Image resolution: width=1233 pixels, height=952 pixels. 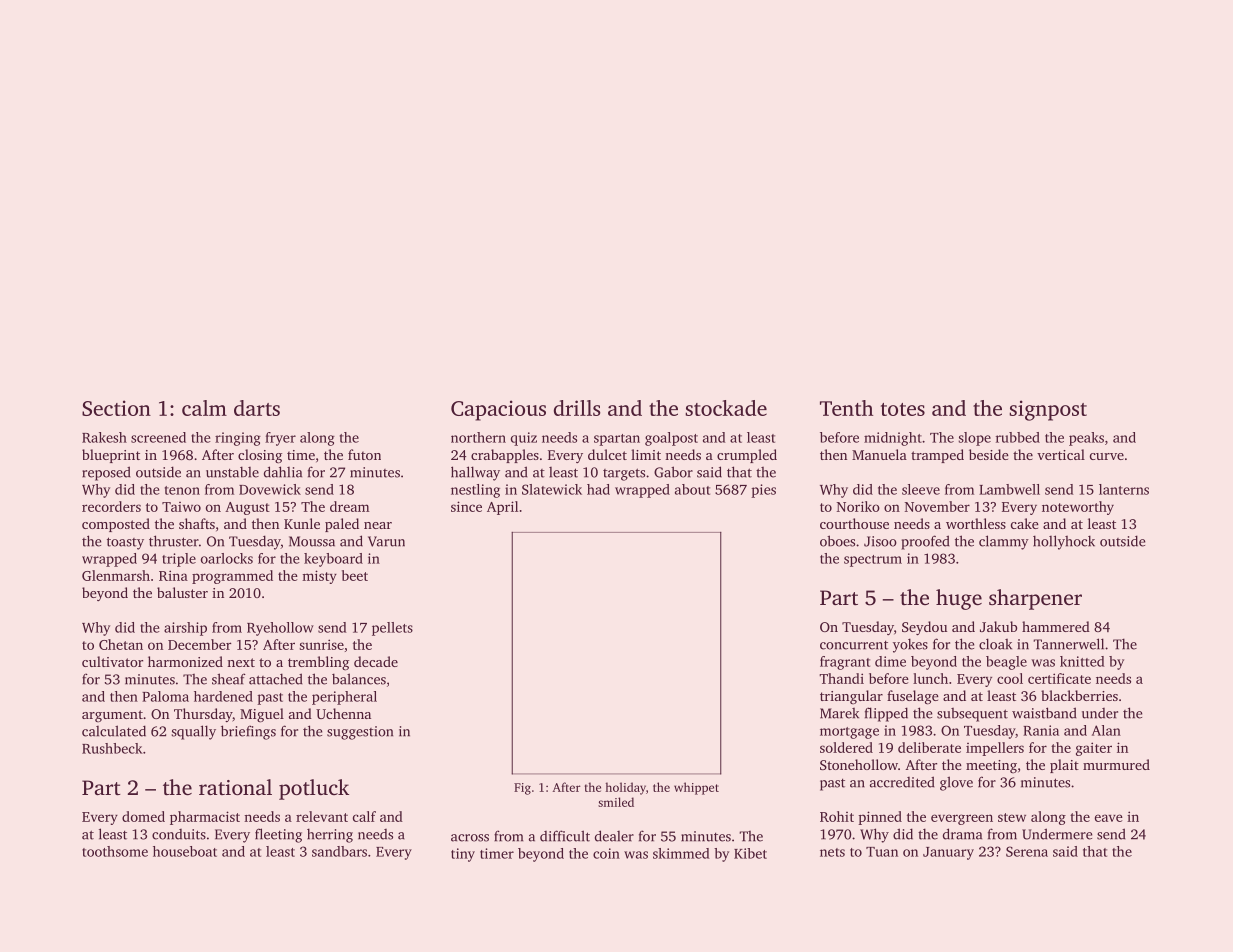 I want to click on Marek, so click(x=839, y=713).
